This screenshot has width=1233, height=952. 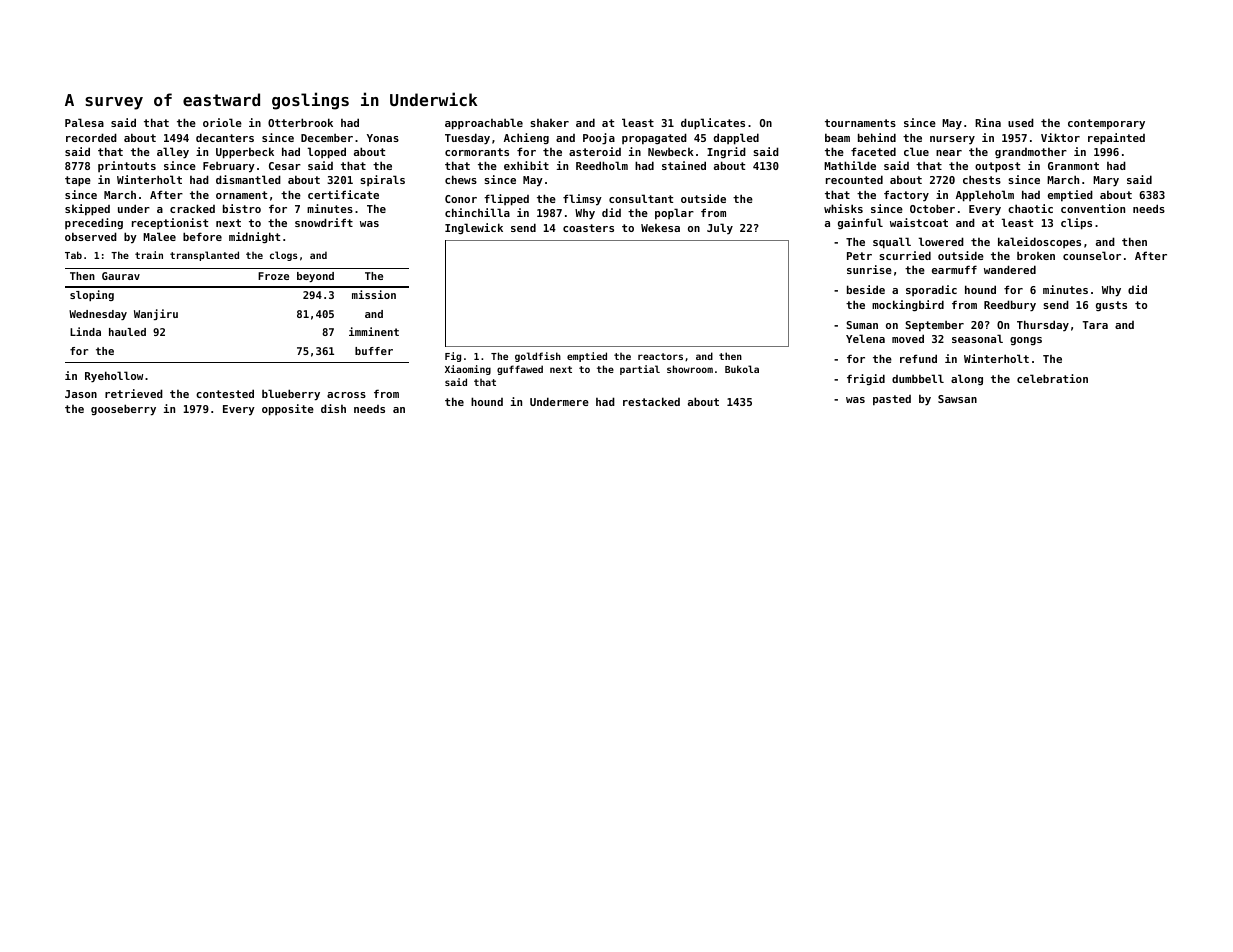 I want to click on Tara, so click(x=1095, y=325).
